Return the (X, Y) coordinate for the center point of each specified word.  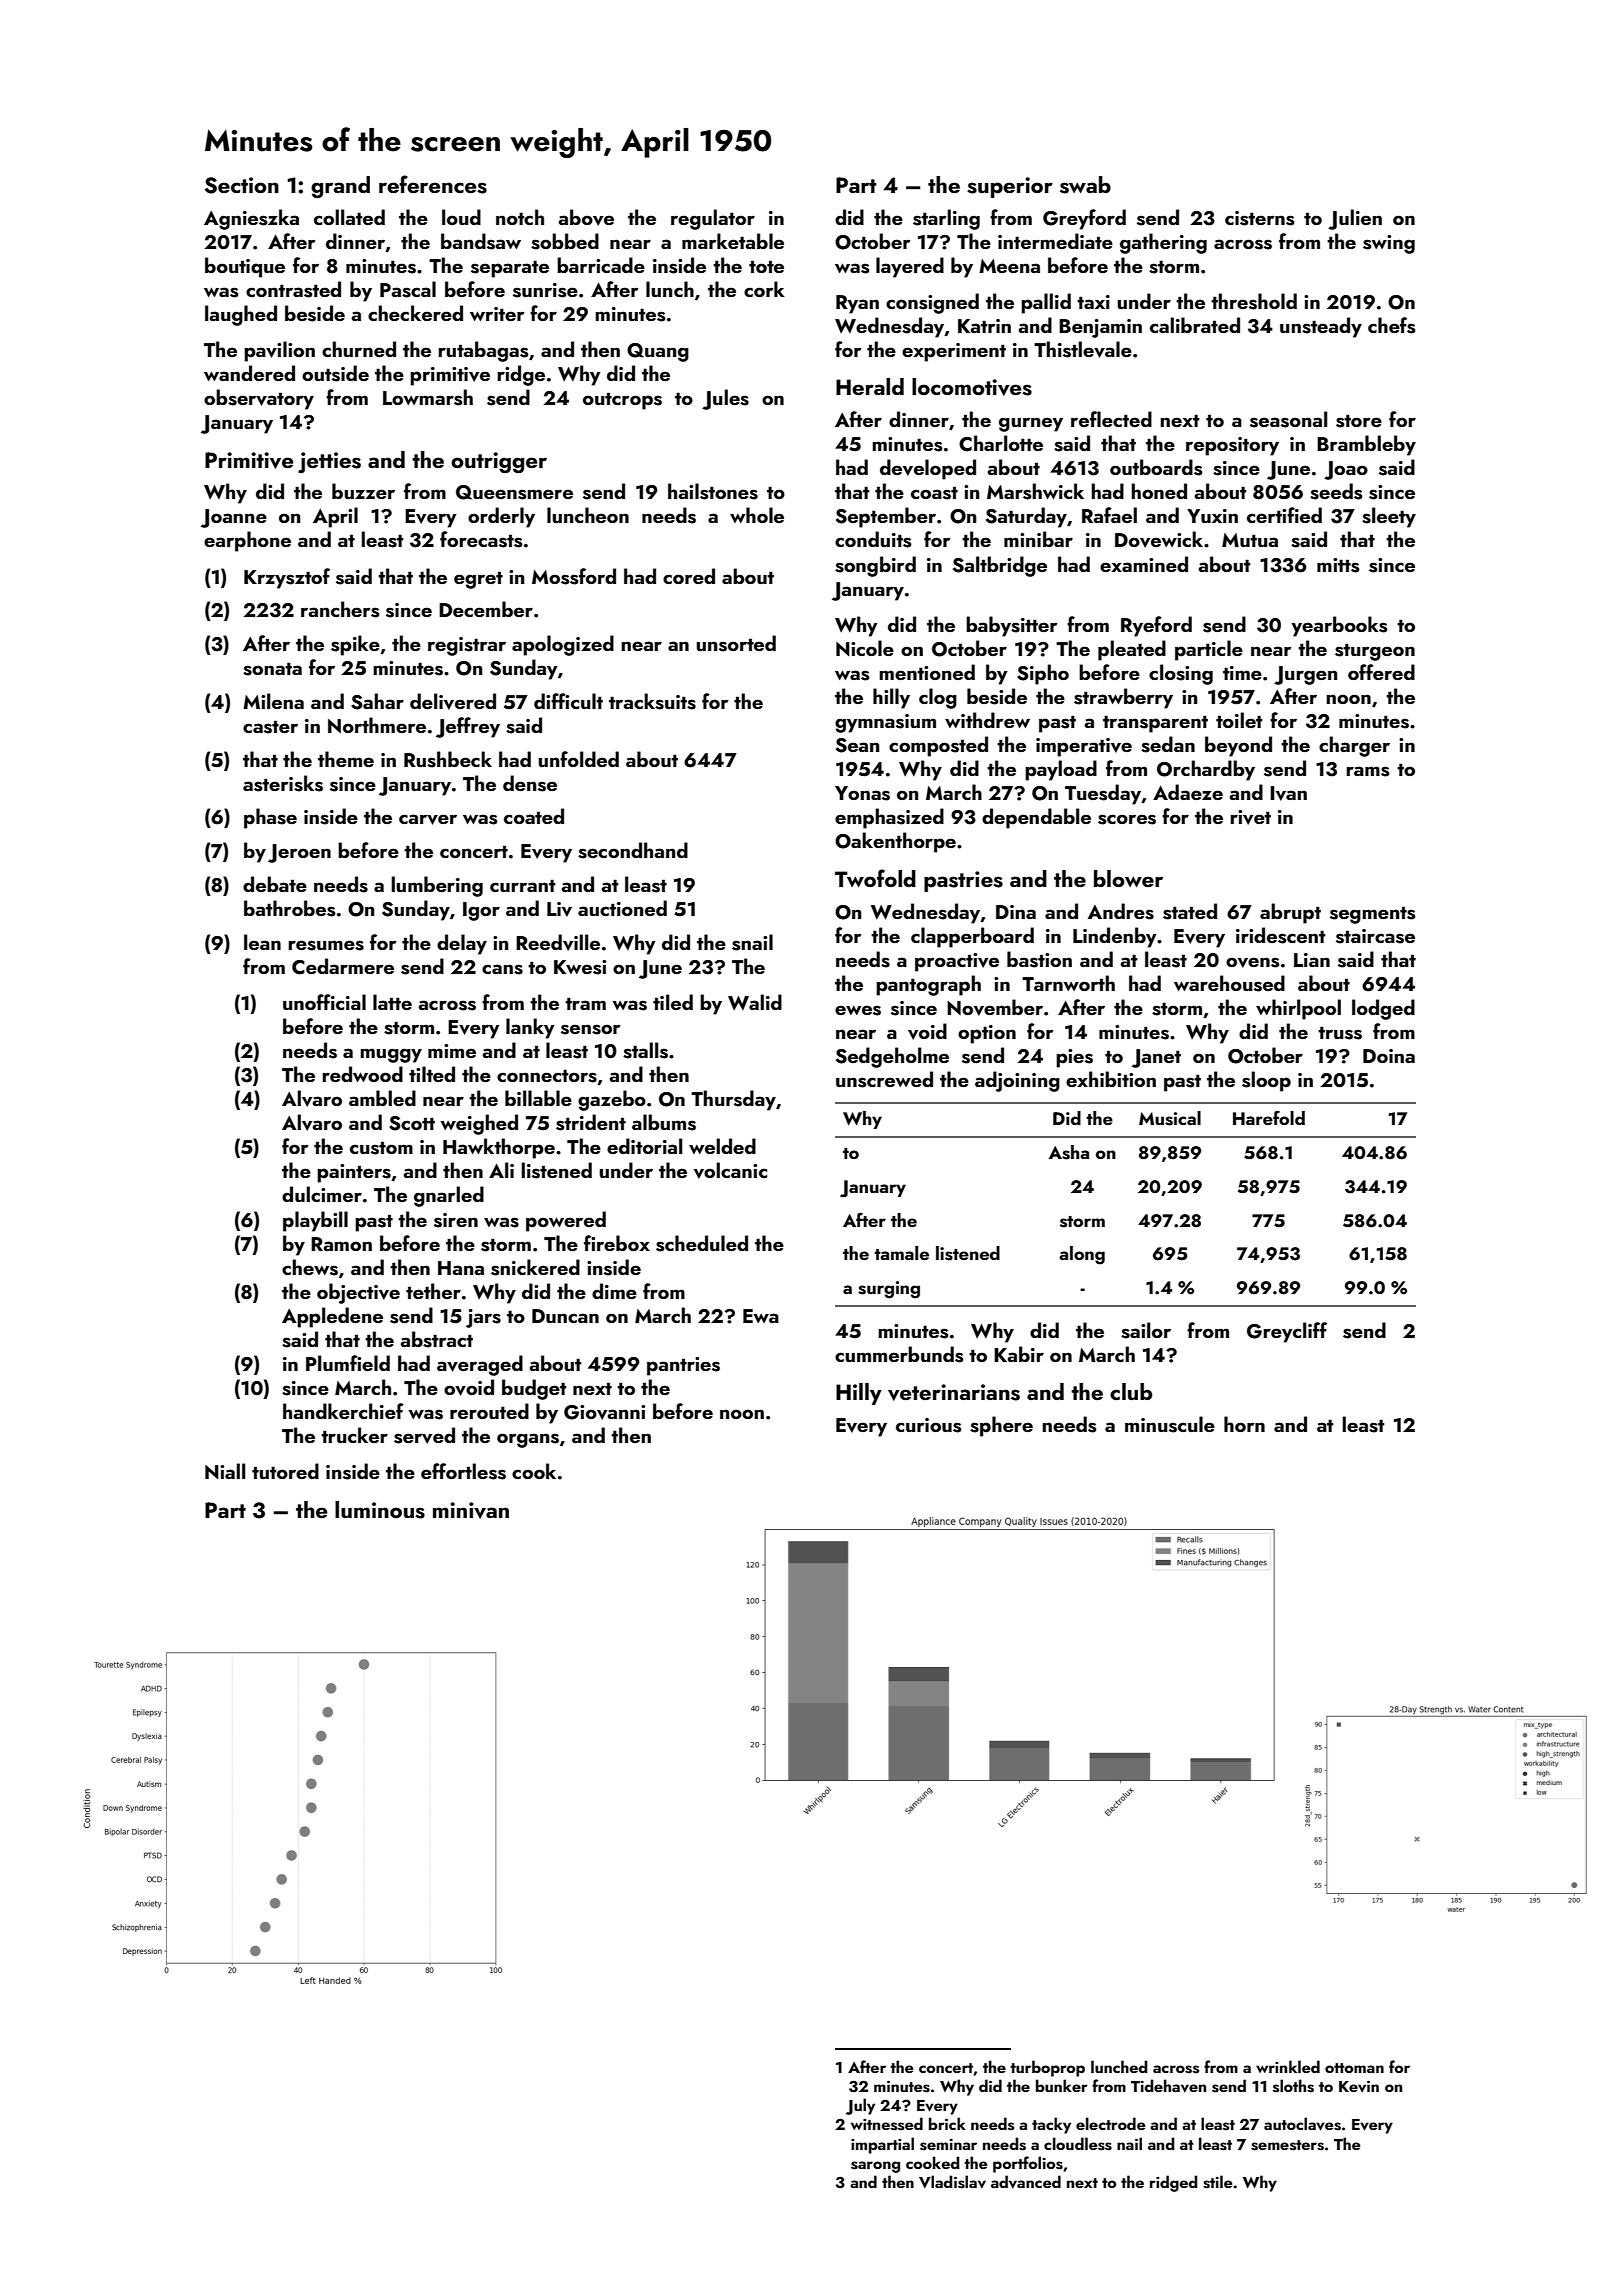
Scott (412, 1123)
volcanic (730, 1170)
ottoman (1354, 2068)
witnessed (887, 2124)
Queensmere (514, 492)
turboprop (1047, 2068)
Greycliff (1287, 1332)
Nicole (865, 648)
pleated (1132, 650)
